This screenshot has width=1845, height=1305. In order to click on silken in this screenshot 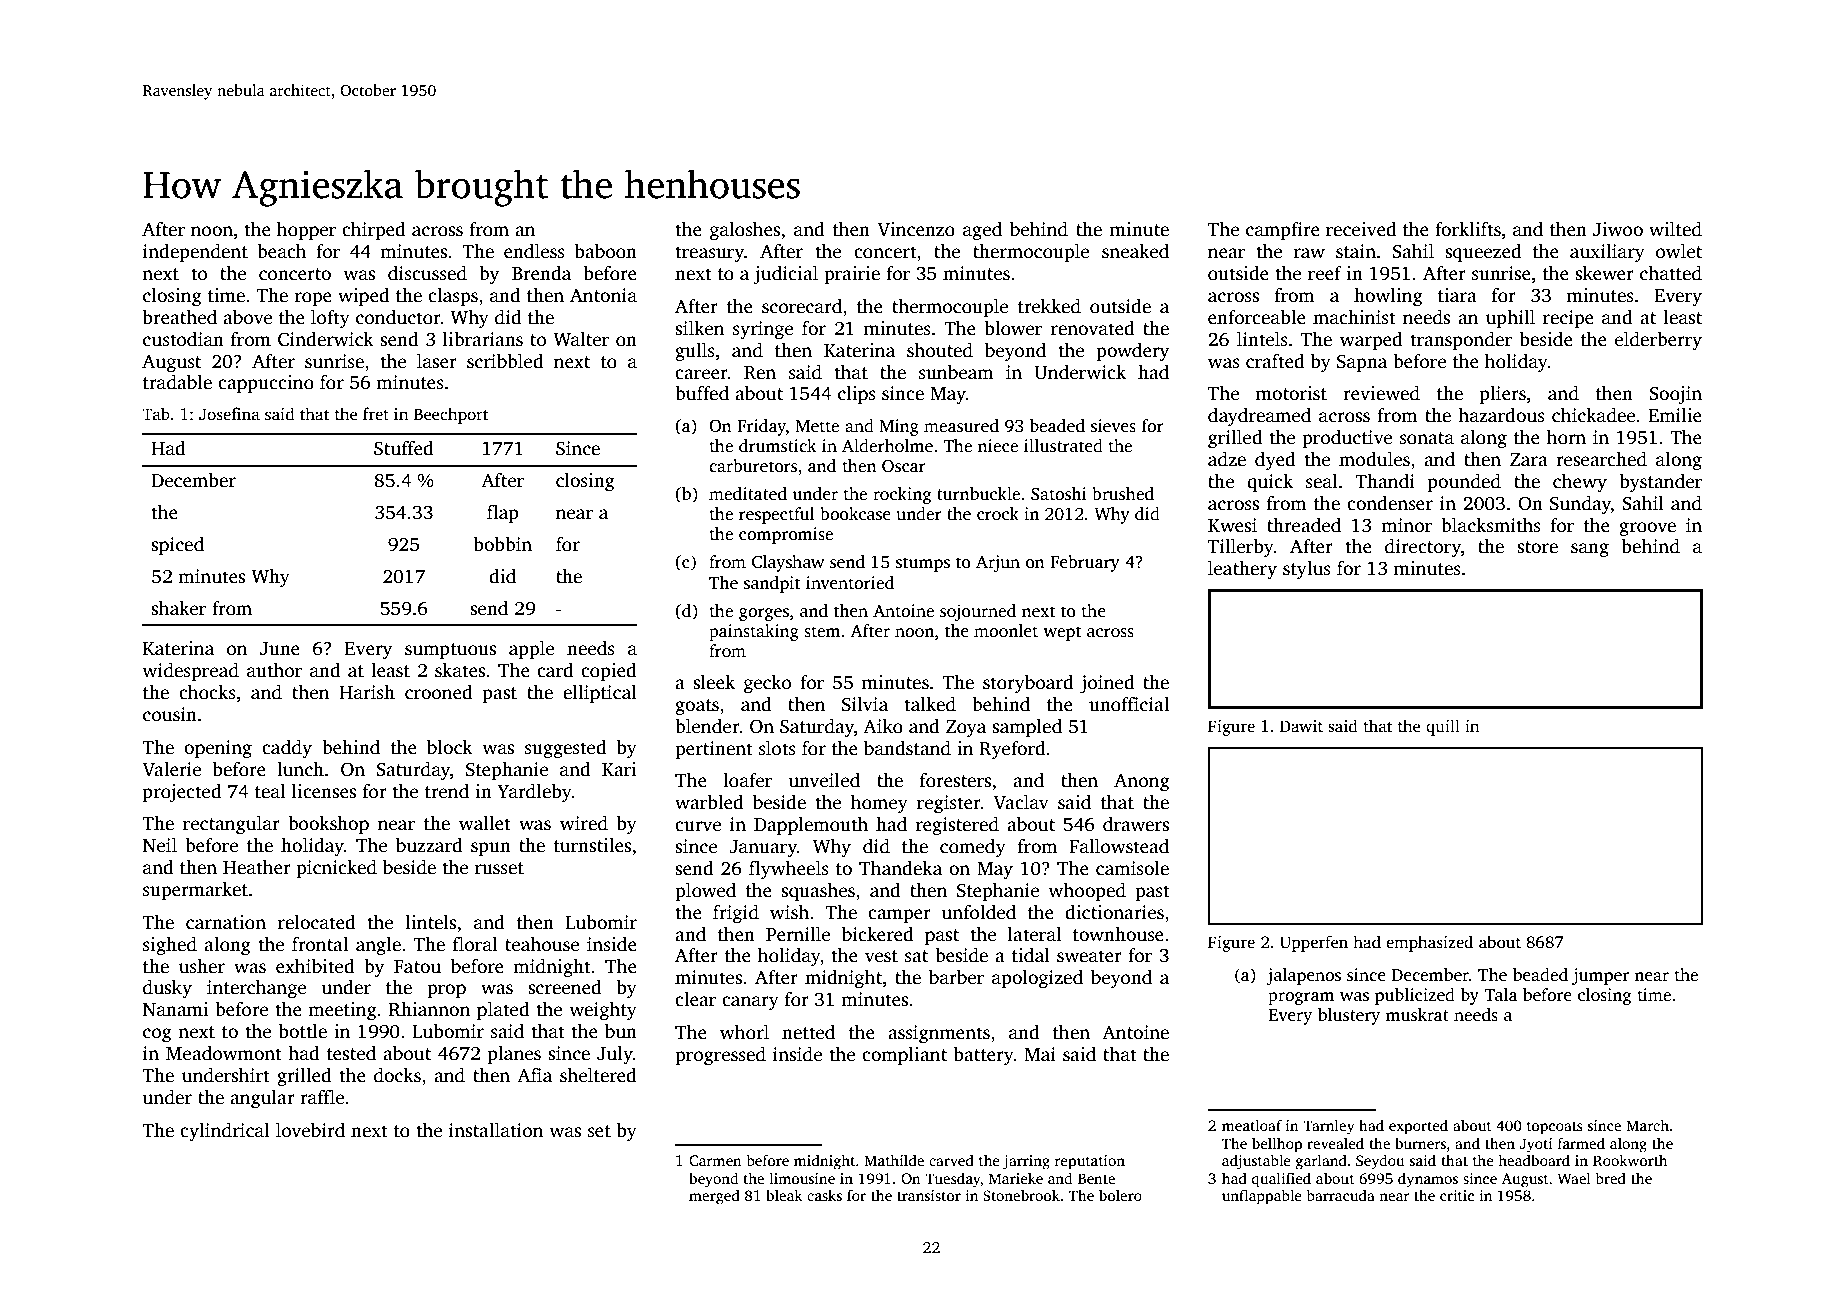, I will do `click(699, 328)`.
